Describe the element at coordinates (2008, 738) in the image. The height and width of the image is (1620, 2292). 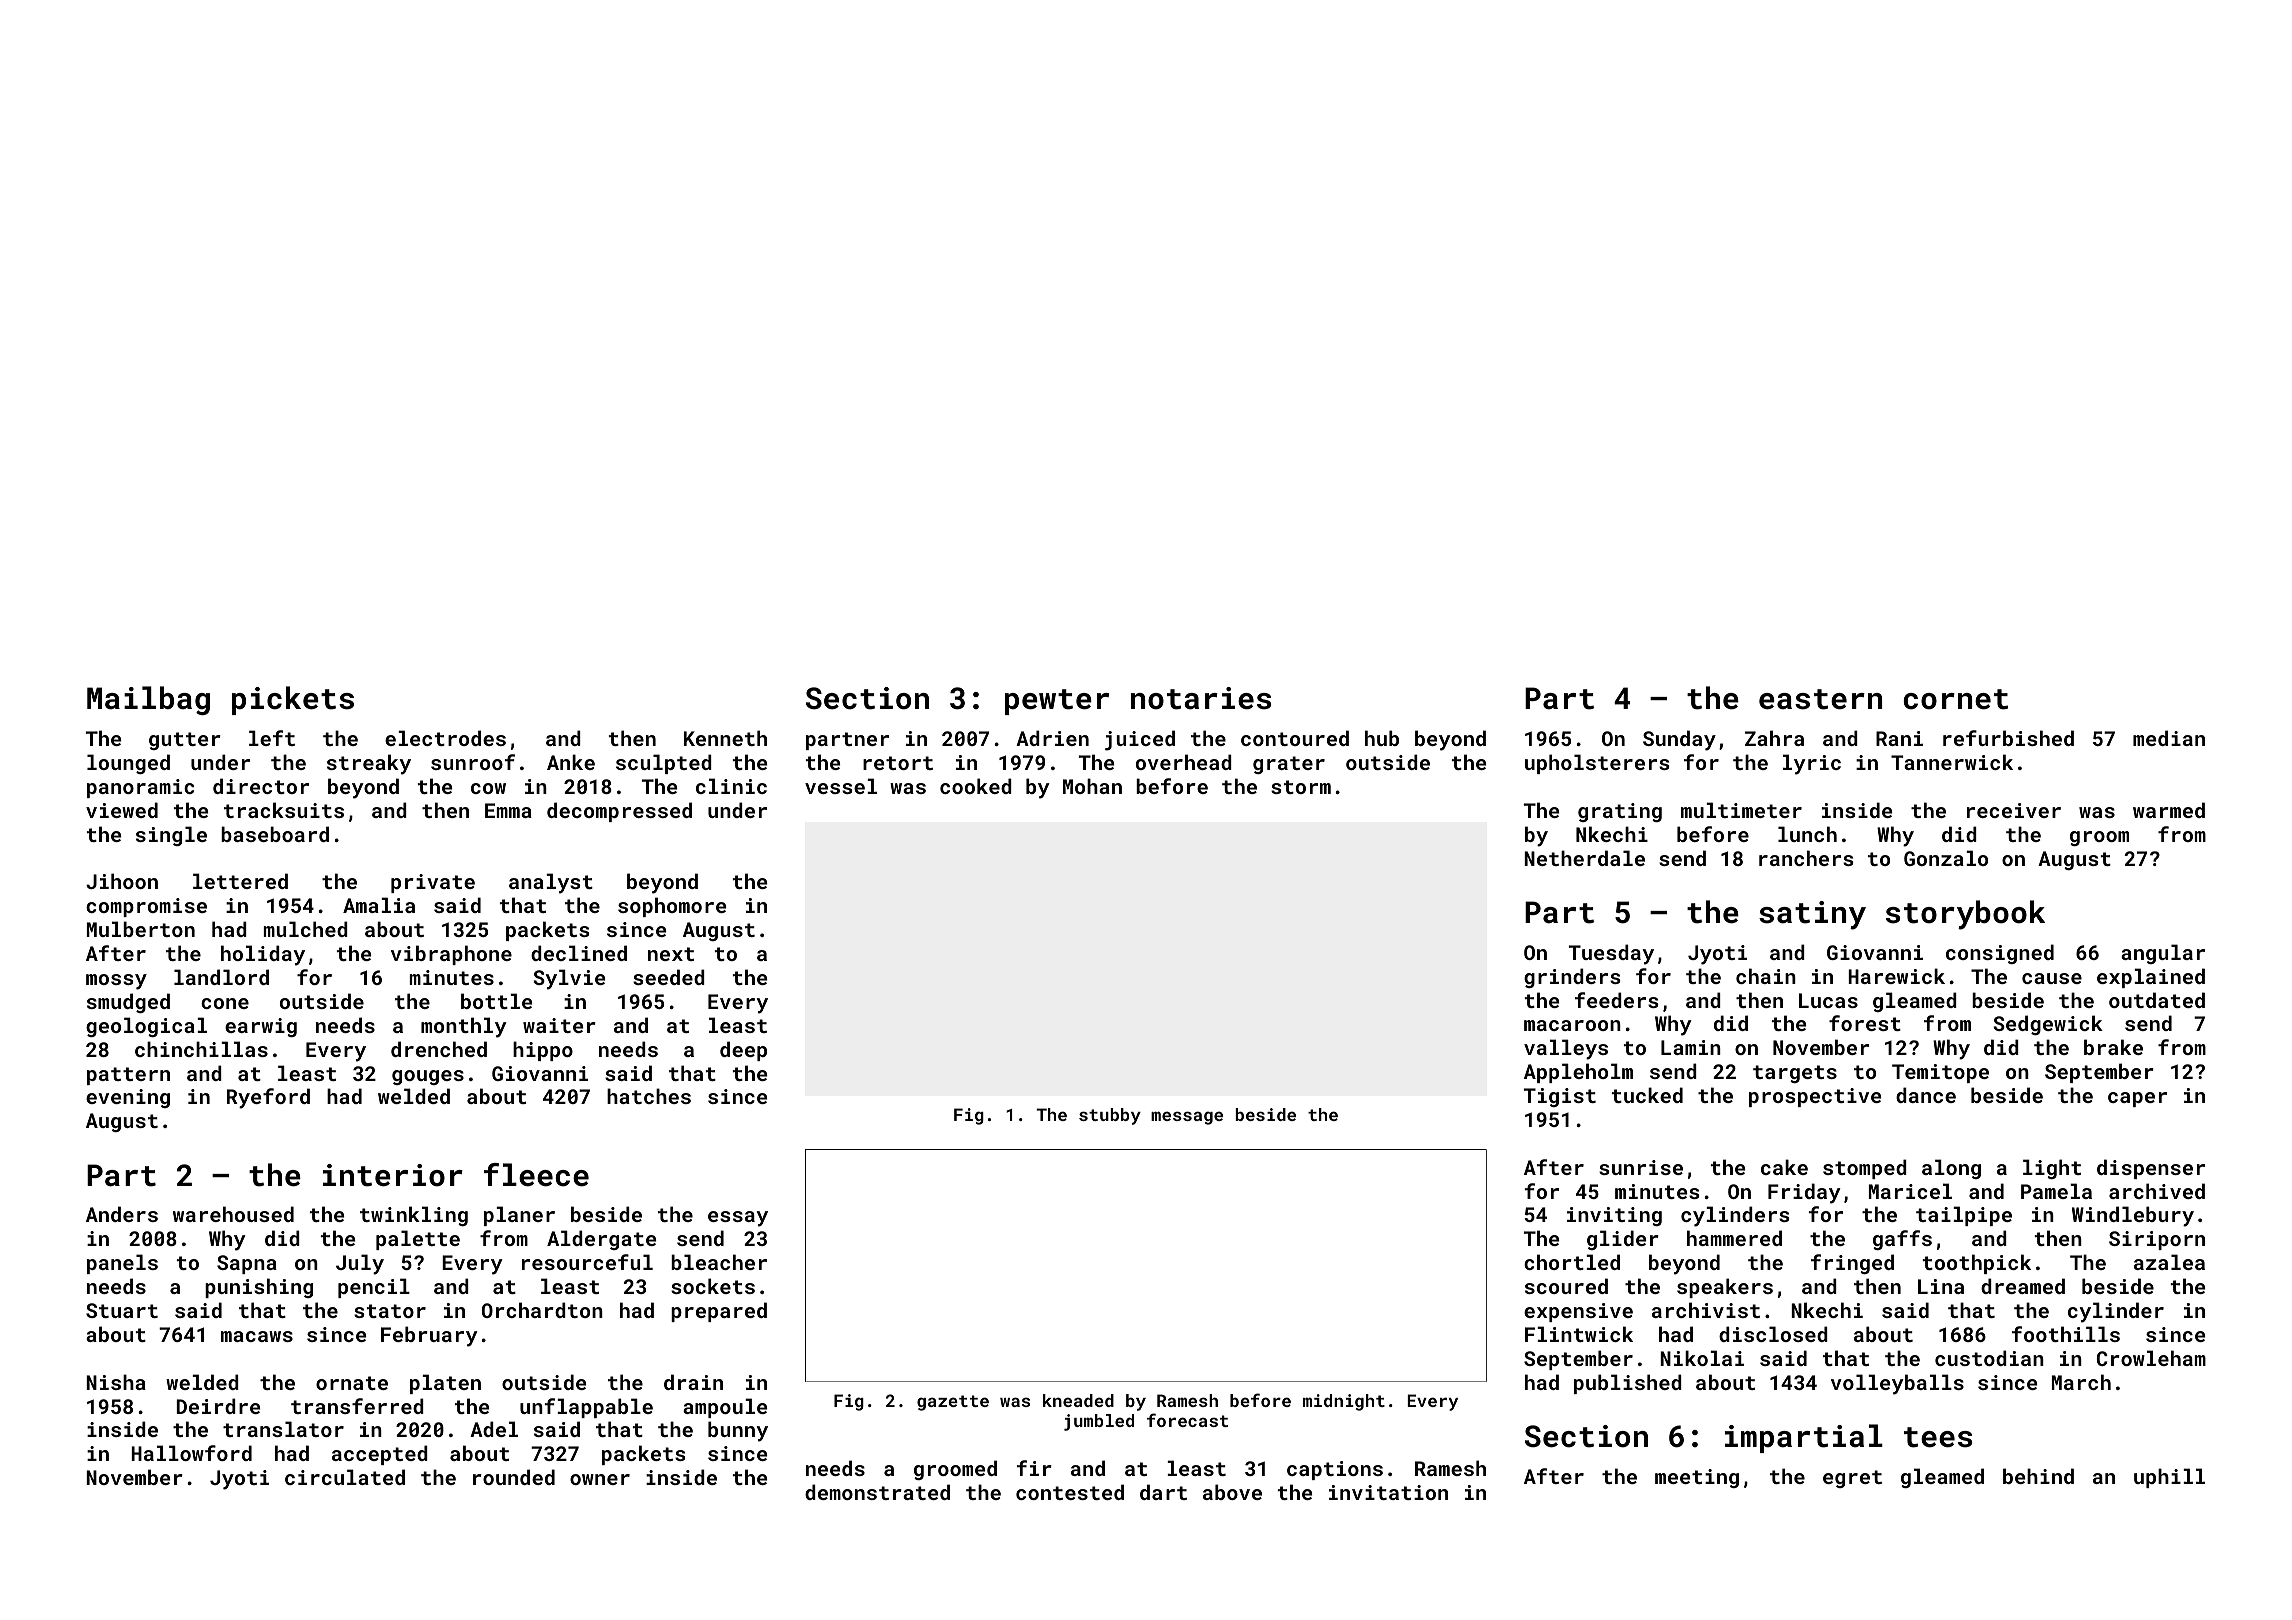
I see `refurbished` at that location.
